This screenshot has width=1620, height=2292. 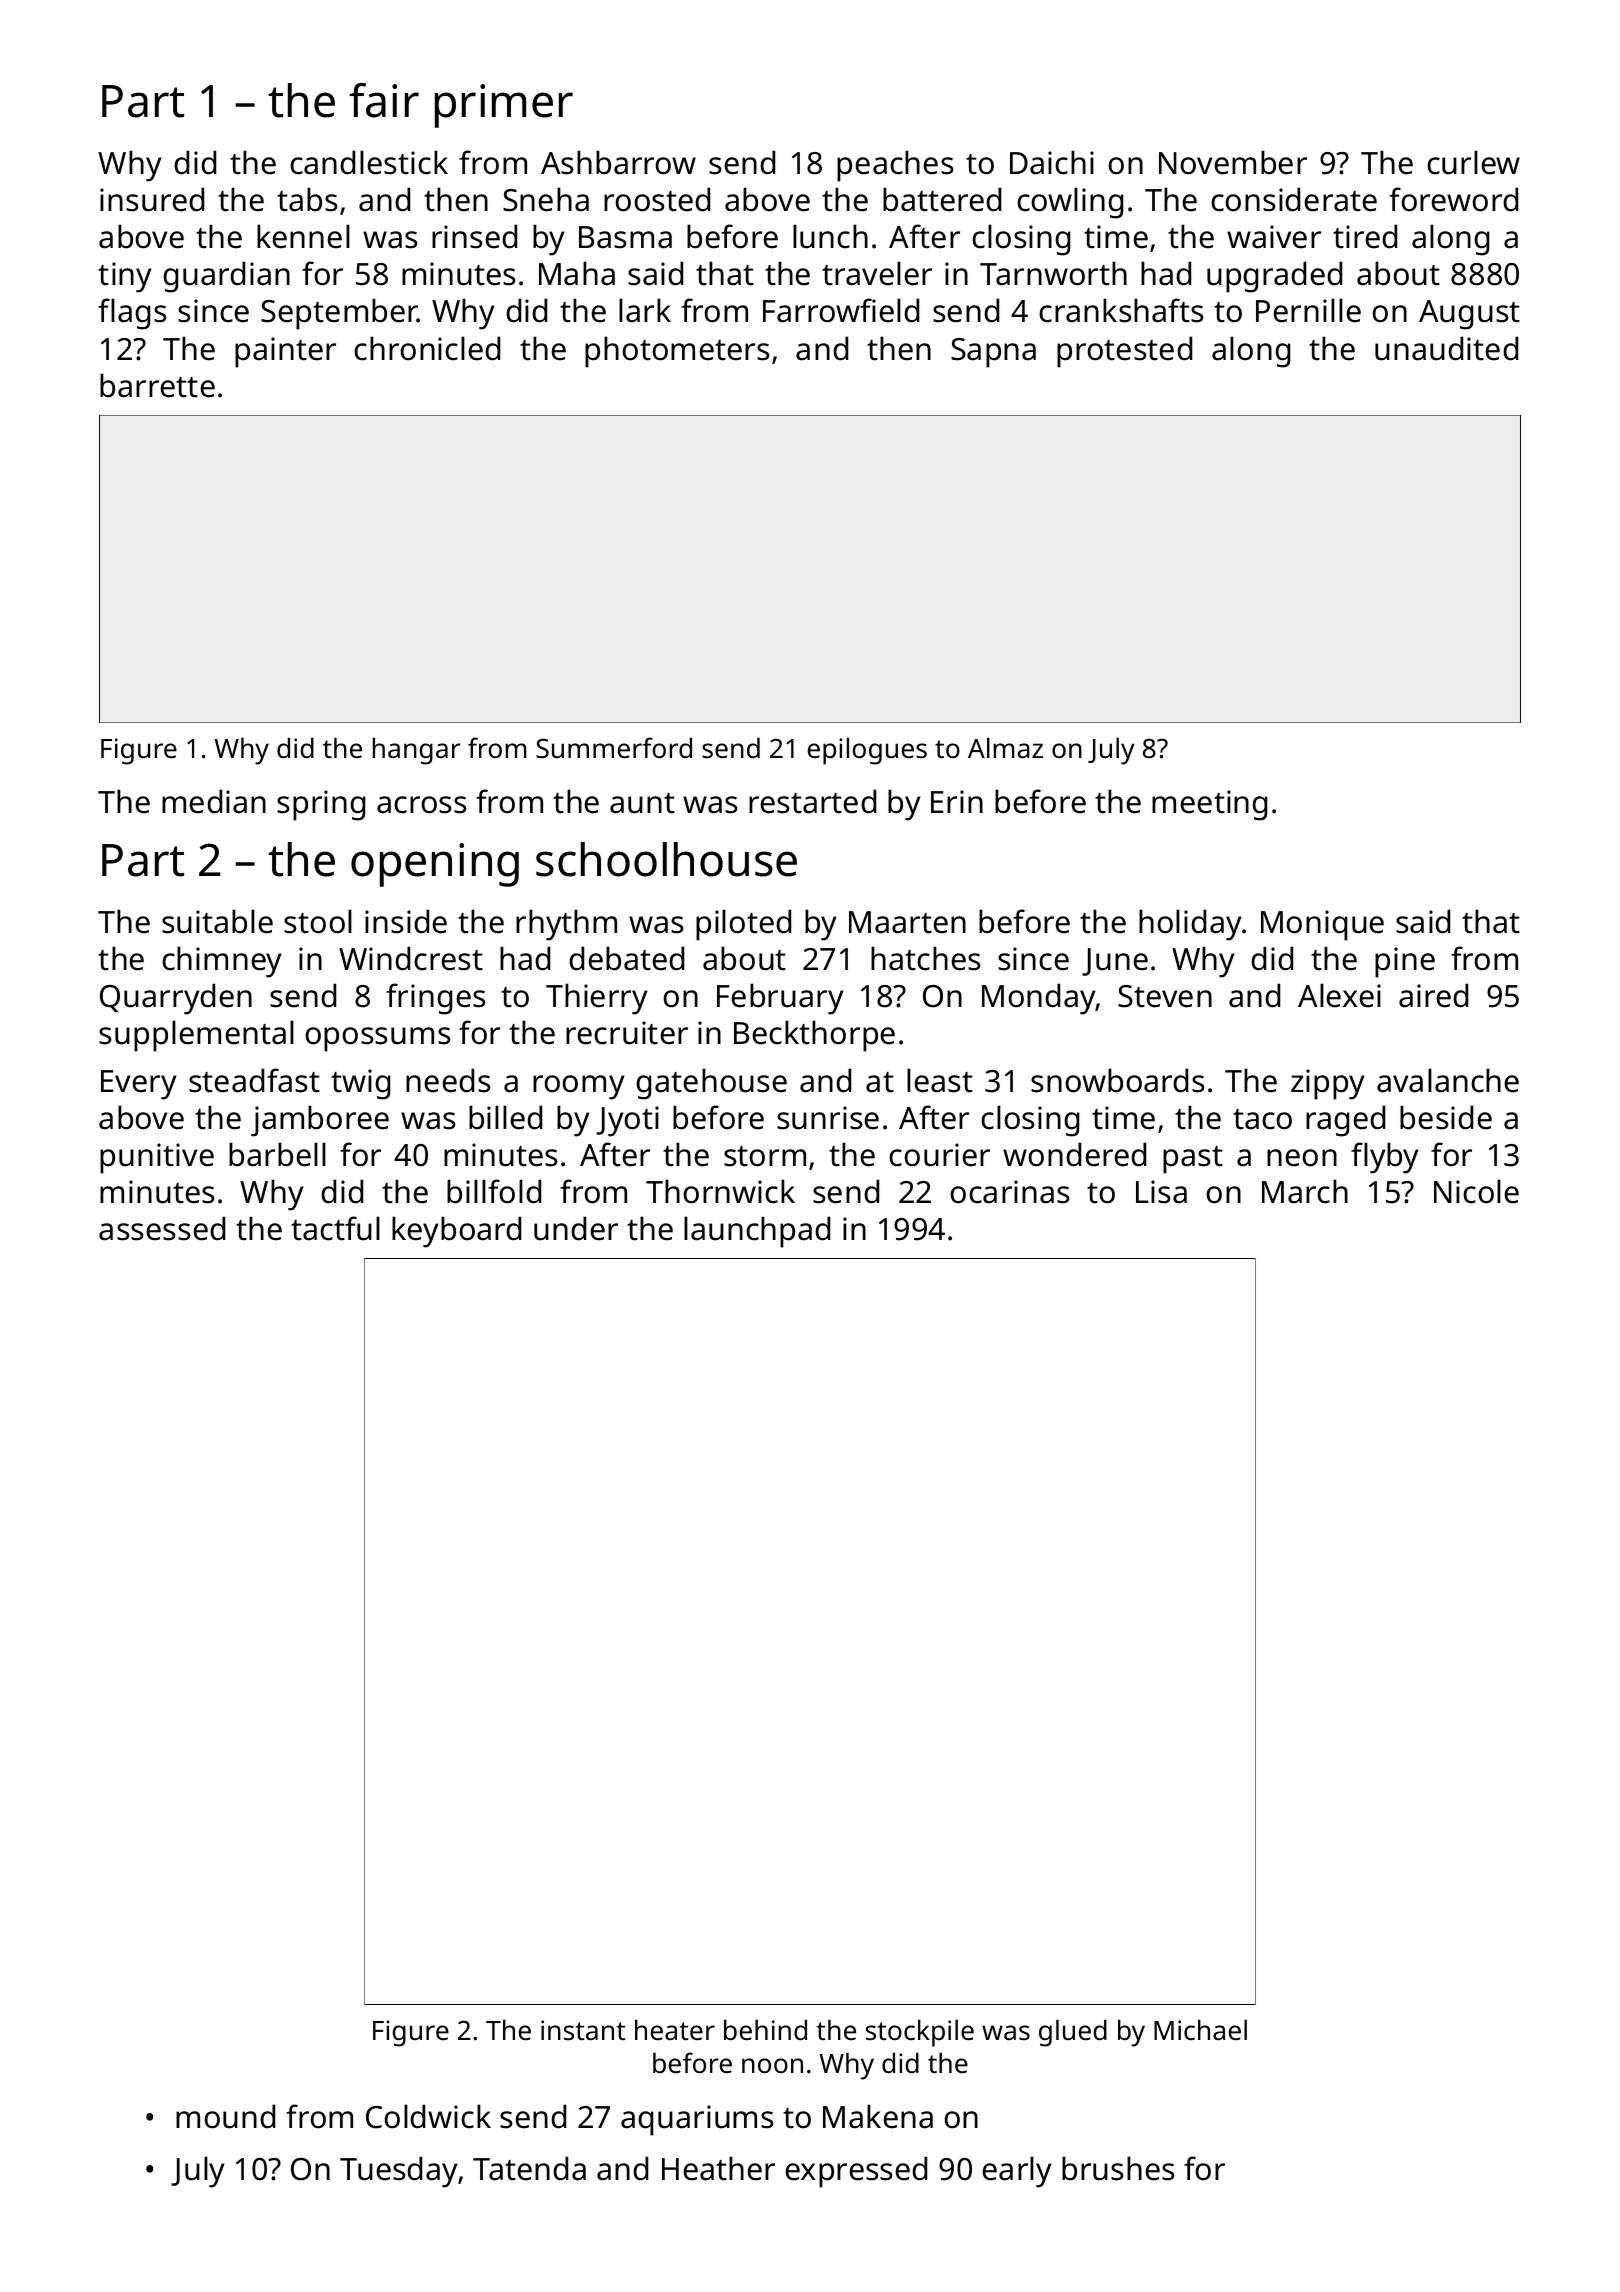 I want to click on fair, so click(x=384, y=100).
